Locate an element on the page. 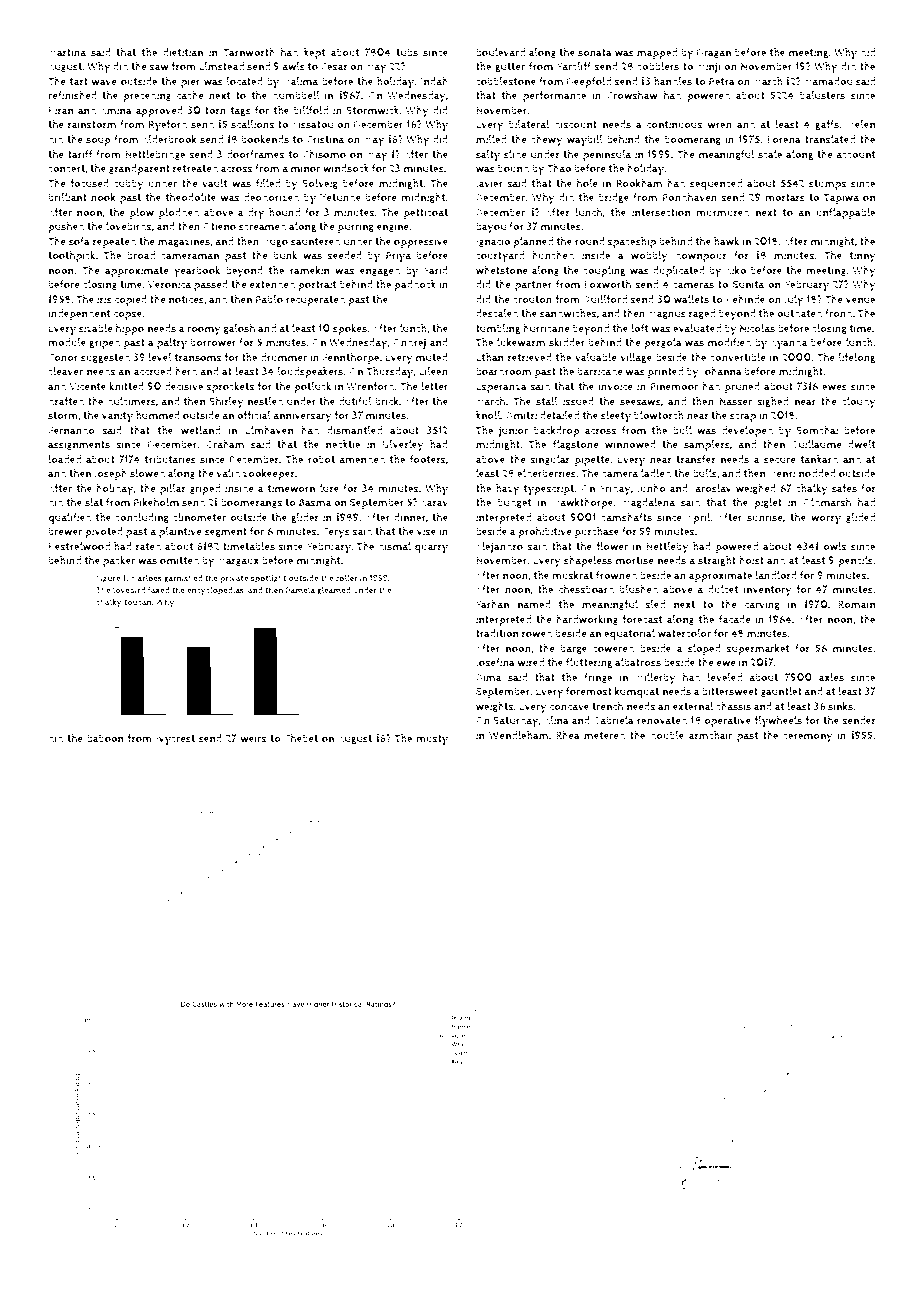 The width and height of the document is (924, 1308). junior is located at coordinates (513, 431).
